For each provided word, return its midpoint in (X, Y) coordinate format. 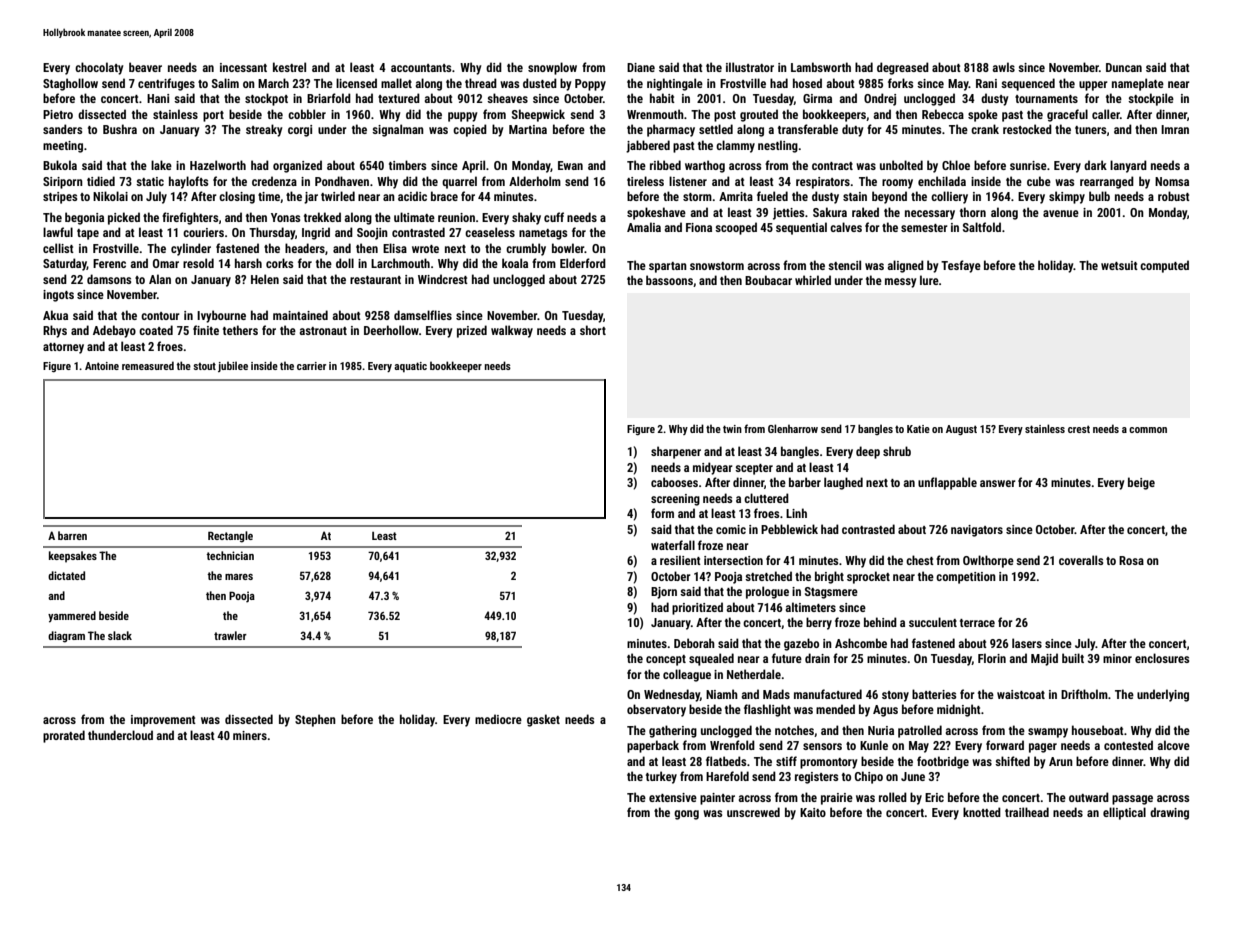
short (593, 330)
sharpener (676, 452)
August (961, 430)
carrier (311, 366)
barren (72, 535)
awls (1003, 67)
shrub (897, 451)
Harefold (727, 776)
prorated (64, 736)
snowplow (552, 68)
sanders (62, 129)
